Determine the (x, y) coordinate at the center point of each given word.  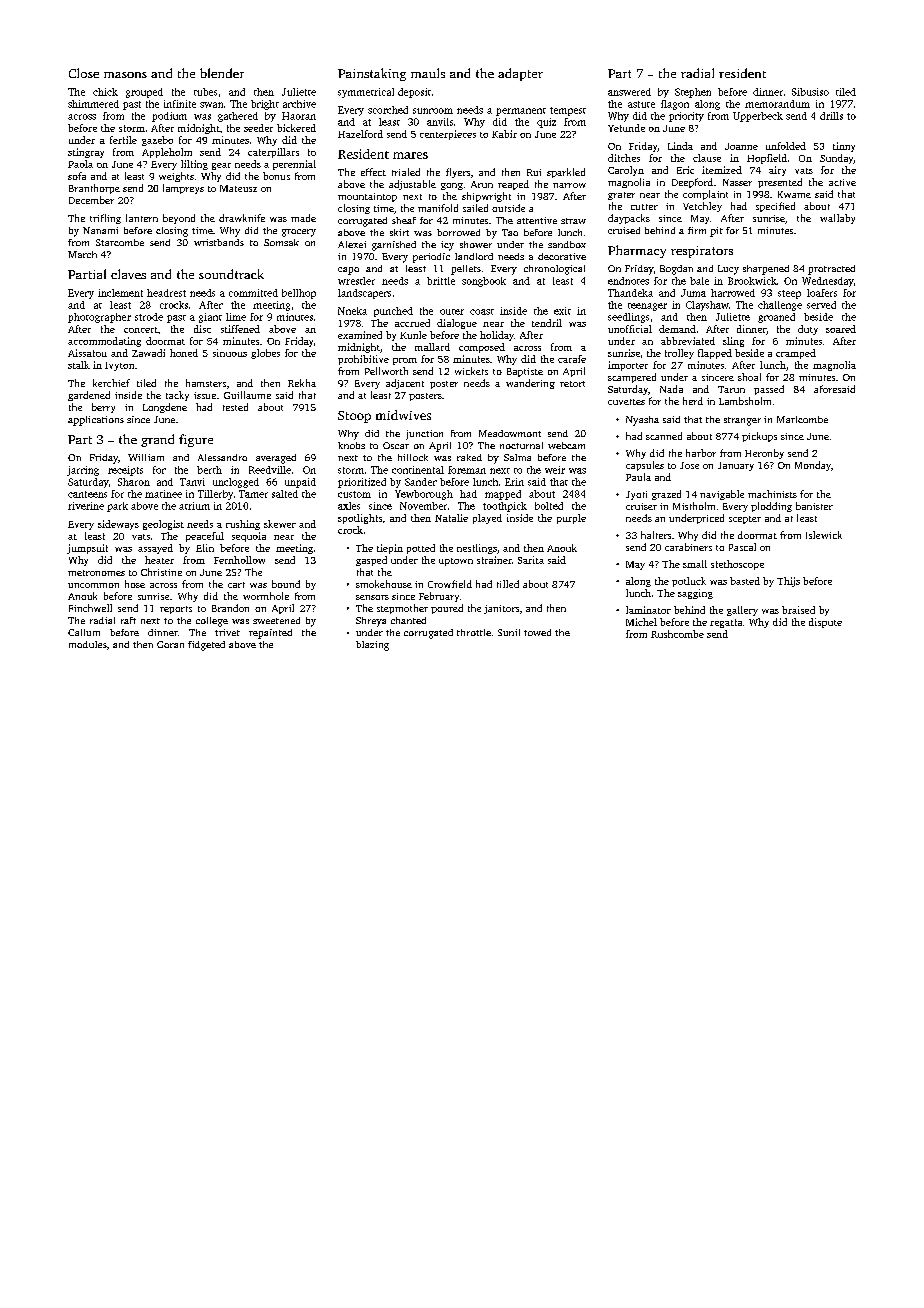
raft (128, 620)
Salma (517, 457)
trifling (105, 219)
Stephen (693, 93)
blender (222, 73)
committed (253, 293)
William (146, 457)
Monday (813, 466)
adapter (520, 74)
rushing (243, 525)
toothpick (505, 507)
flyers (458, 173)
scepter (745, 520)
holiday (497, 336)
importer (628, 366)
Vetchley (702, 207)
